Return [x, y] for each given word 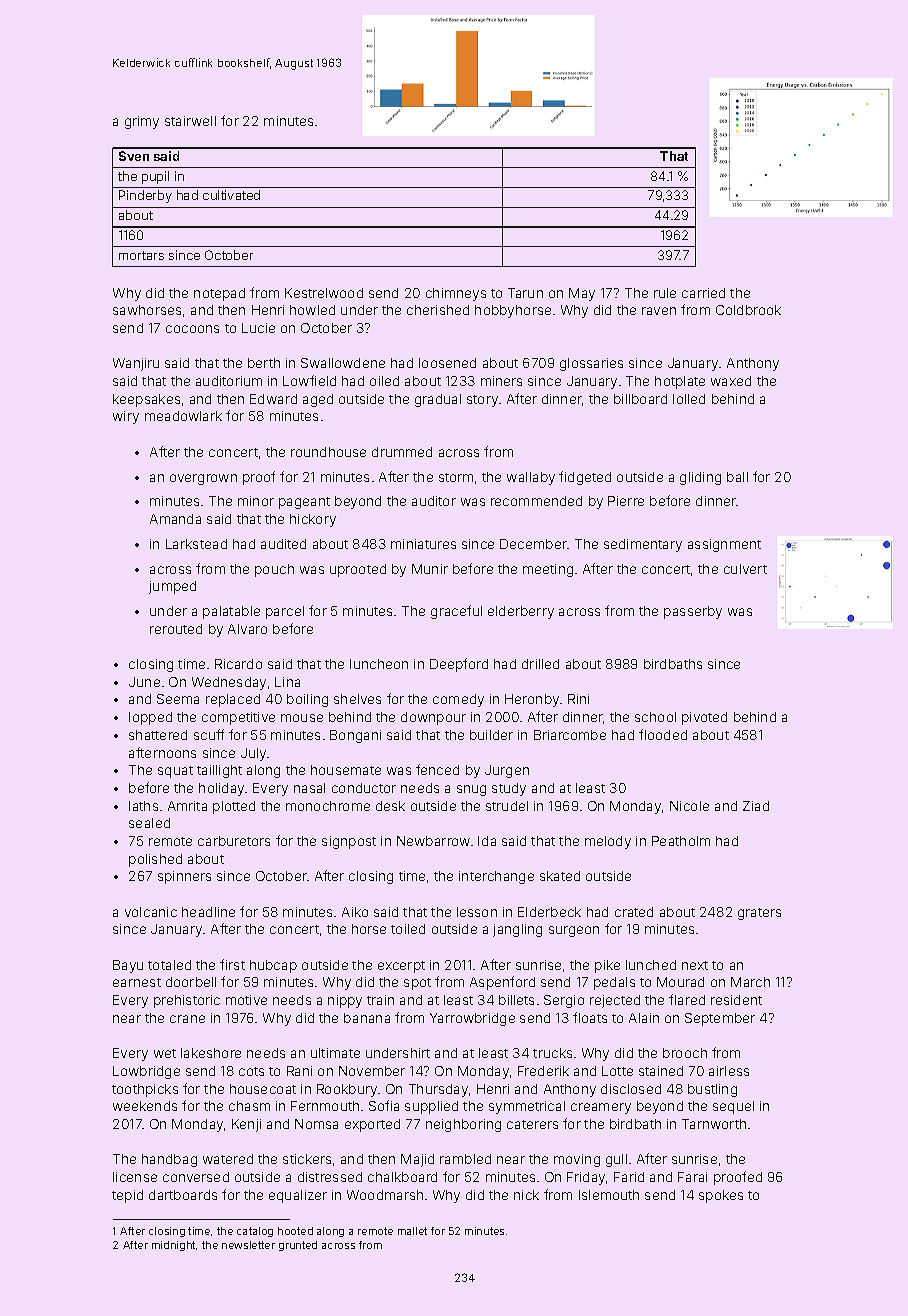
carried [703, 293]
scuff [209, 734]
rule [665, 293]
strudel [507, 806]
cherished [438, 310]
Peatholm [681, 841]
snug [471, 790]
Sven [134, 156]
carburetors [234, 841]
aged [318, 400]
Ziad [756, 806]
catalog [255, 1232]
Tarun [525, 293]
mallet [412, 1231]
